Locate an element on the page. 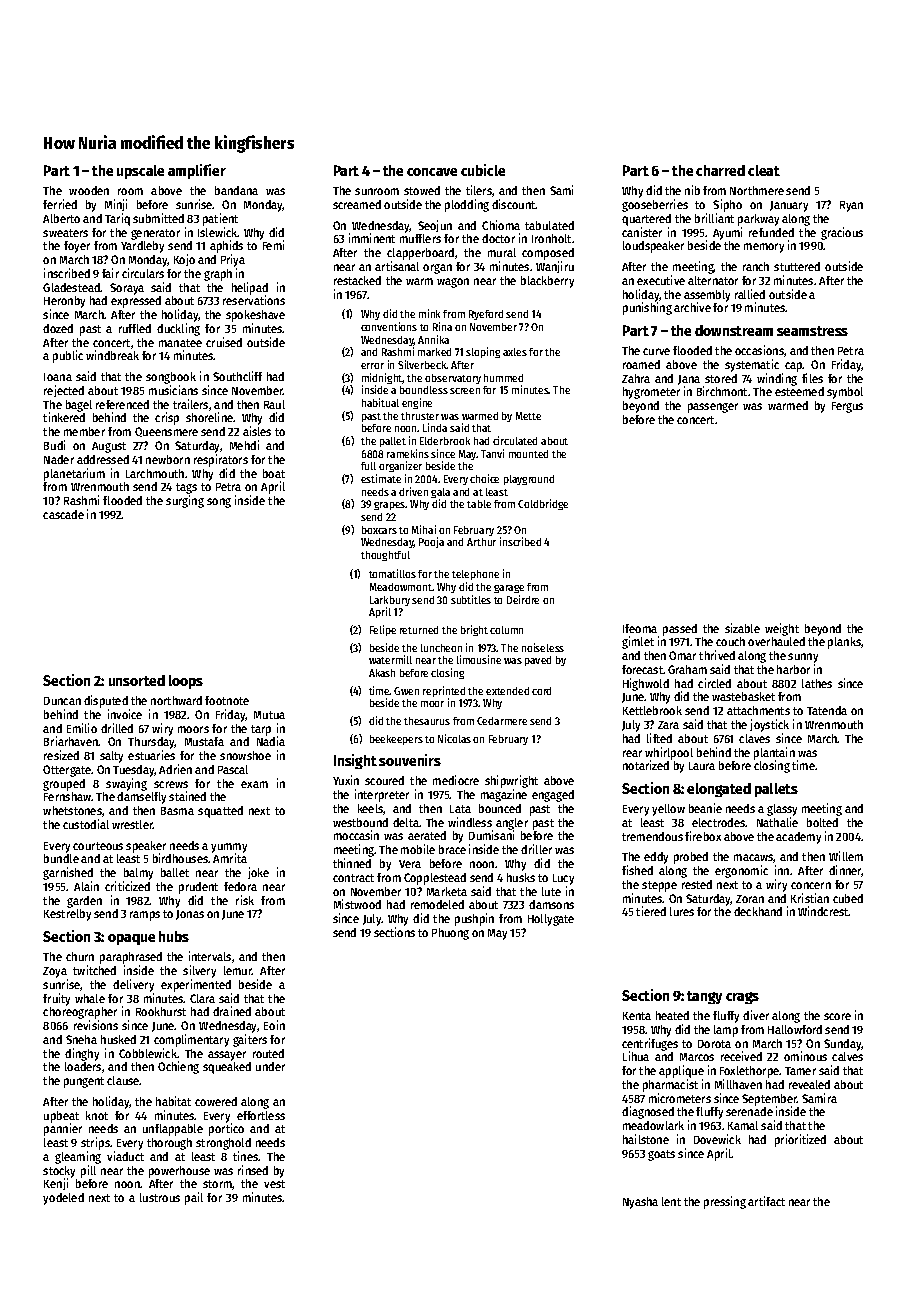 The width and height of the image is (908, 1316). restacked is located at coordinates (357, 280).
